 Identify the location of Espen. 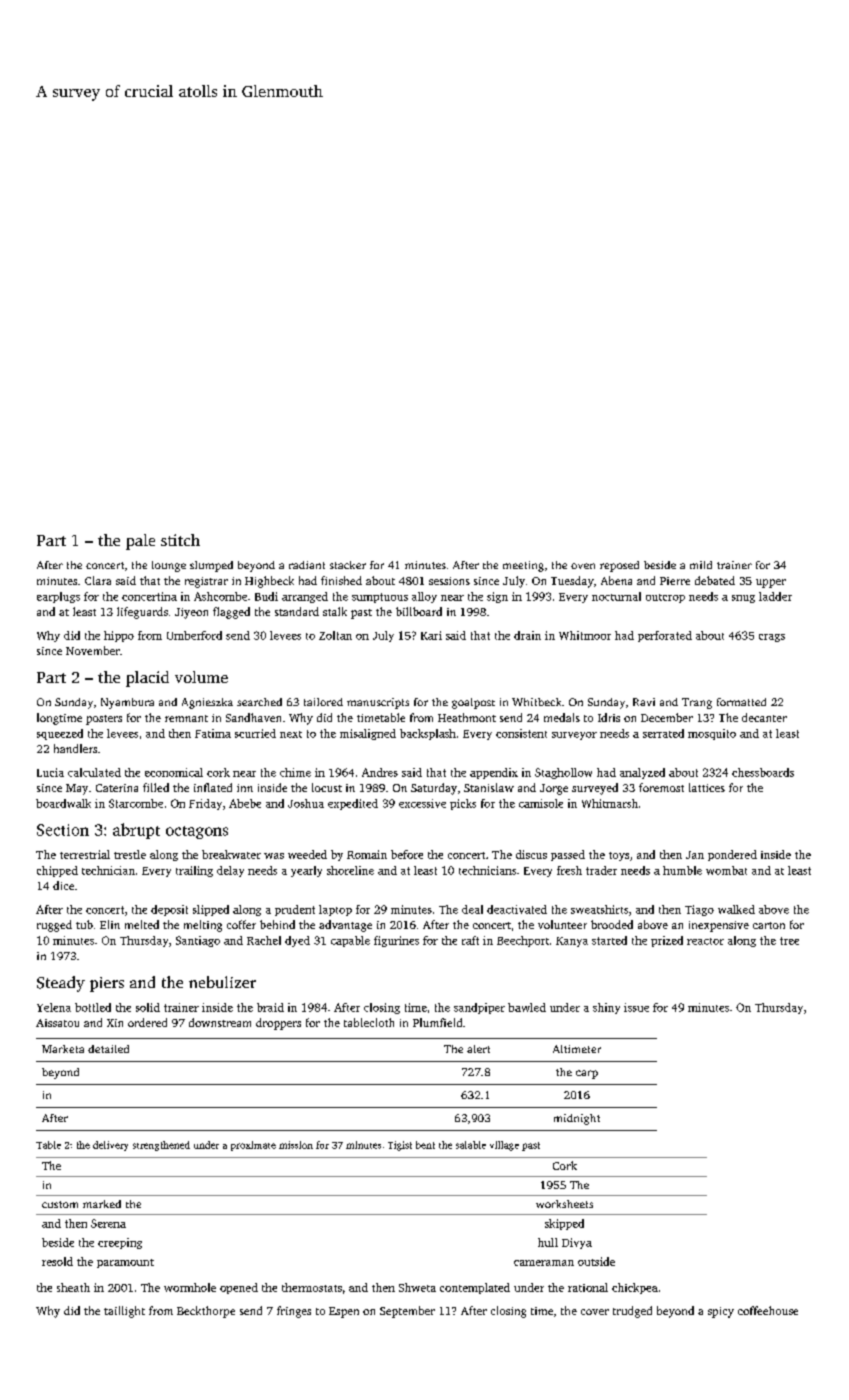
(344, 1312).
